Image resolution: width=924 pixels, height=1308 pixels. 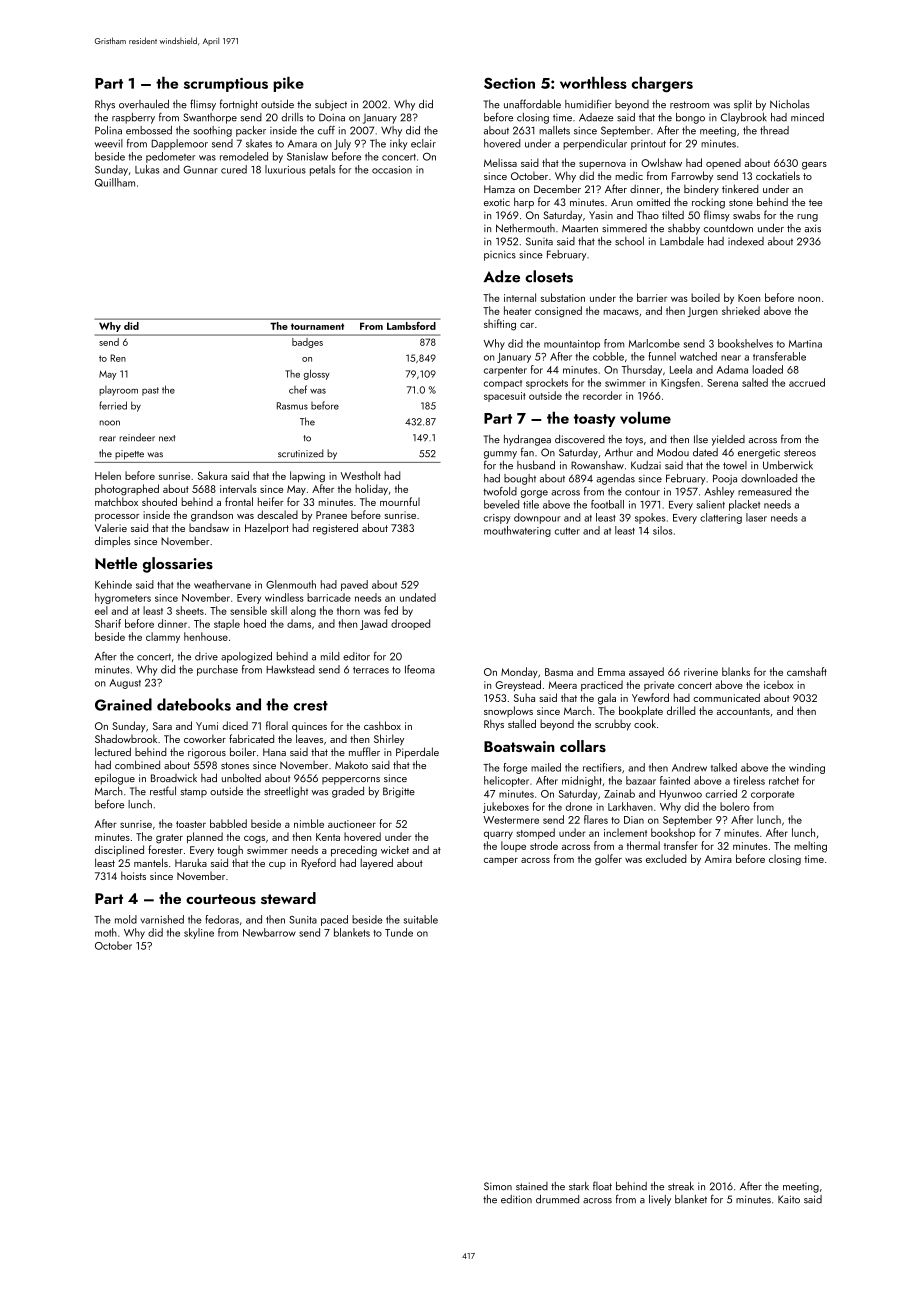 What do you see at coordinates (810, 847) in the screenshot?
I see `melting` at bounding box center [810, 847].
